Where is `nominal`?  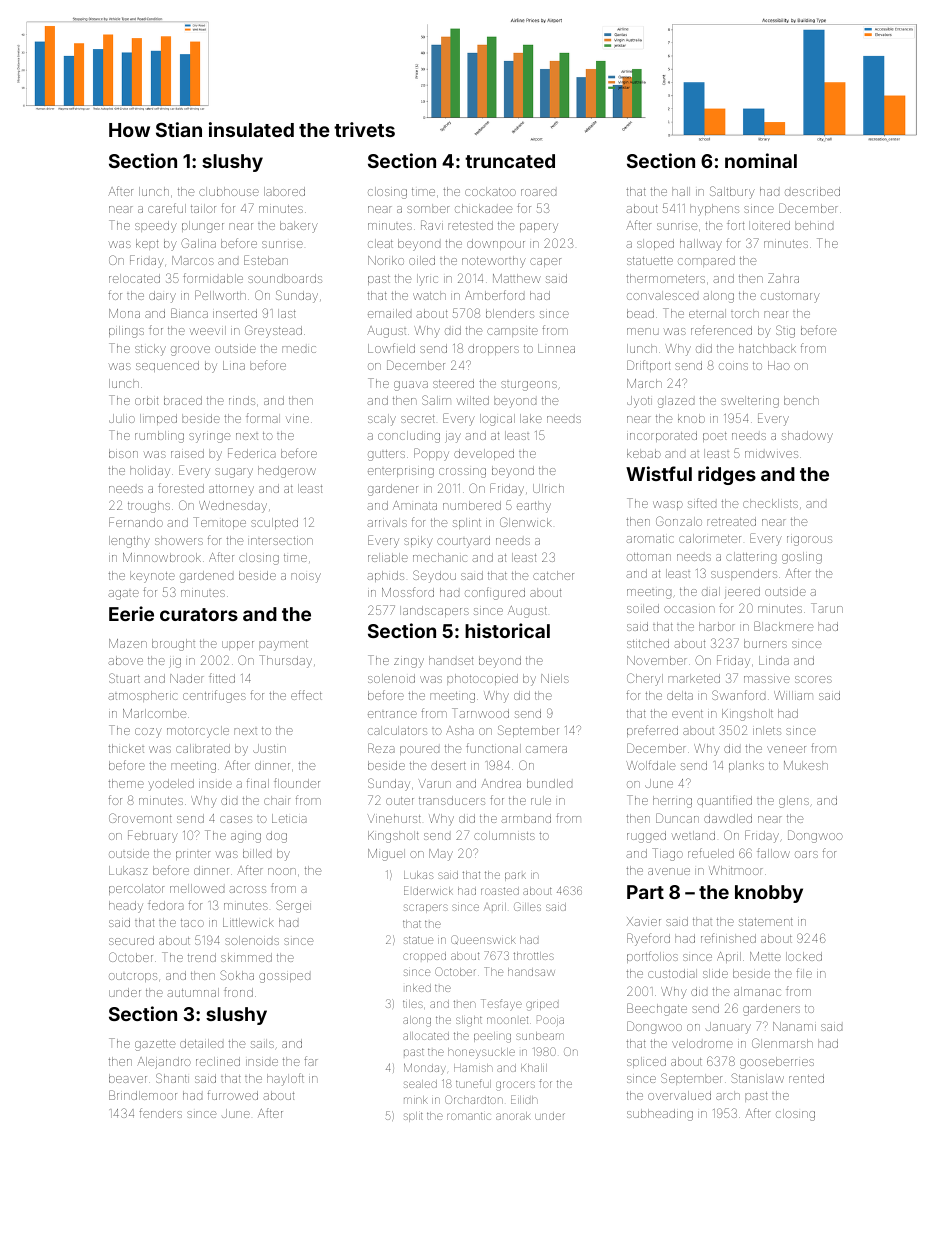 nominal is located at coordinates (761, 160).
